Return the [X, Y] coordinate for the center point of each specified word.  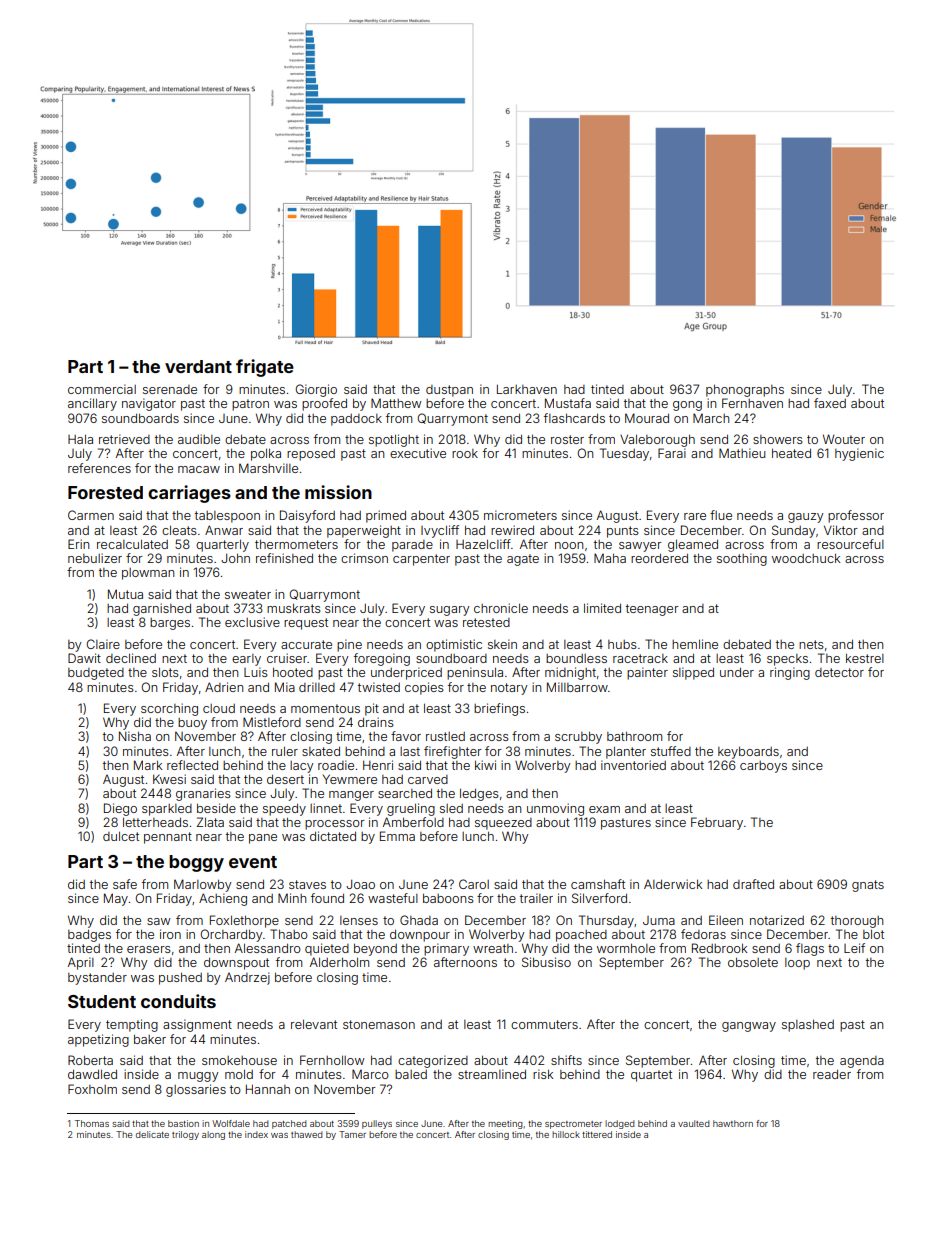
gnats [868, 886]
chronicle [501, 608]
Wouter [844, 439]
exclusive [252, 622]
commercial [102, 389]
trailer [536, 898]
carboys [763, 767]
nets [811, 644]
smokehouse [239, 1060]
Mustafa [568, 403]
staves [307, 884]
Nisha [135, 736]
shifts [566, 1060]
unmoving [555, 809]
